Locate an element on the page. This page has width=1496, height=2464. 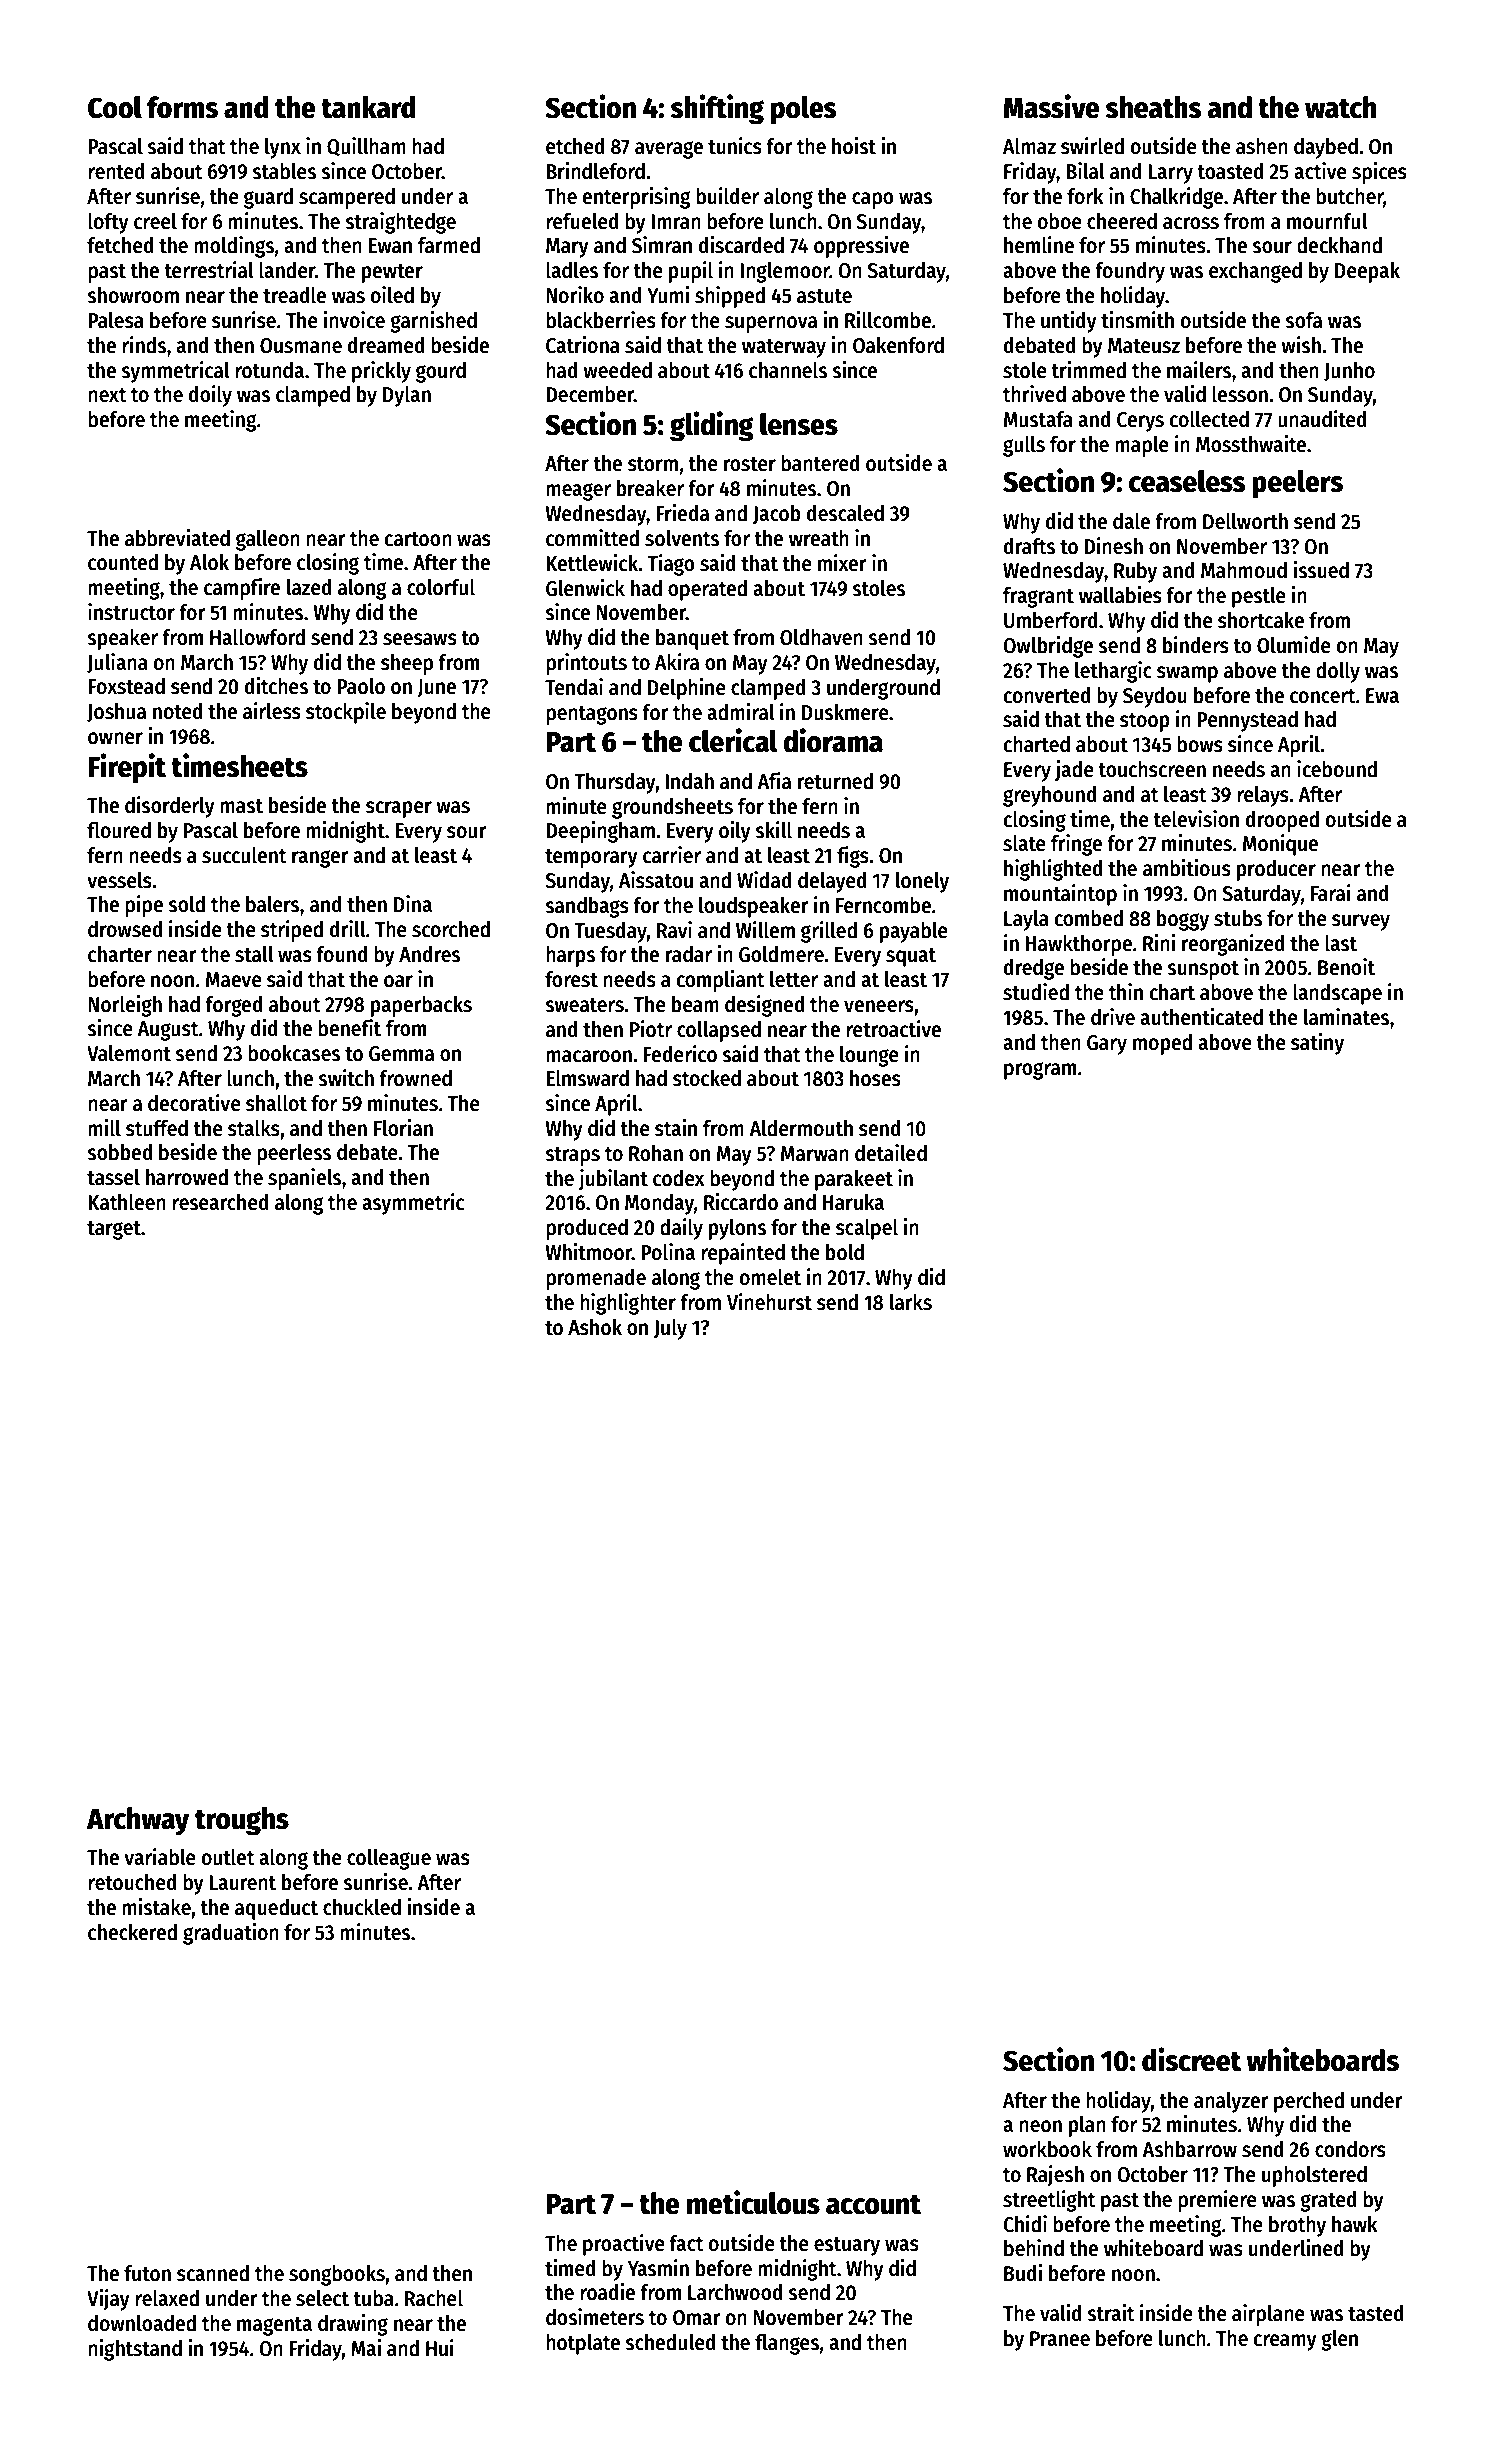
terrestrial is located at coordinates (208, 270).
